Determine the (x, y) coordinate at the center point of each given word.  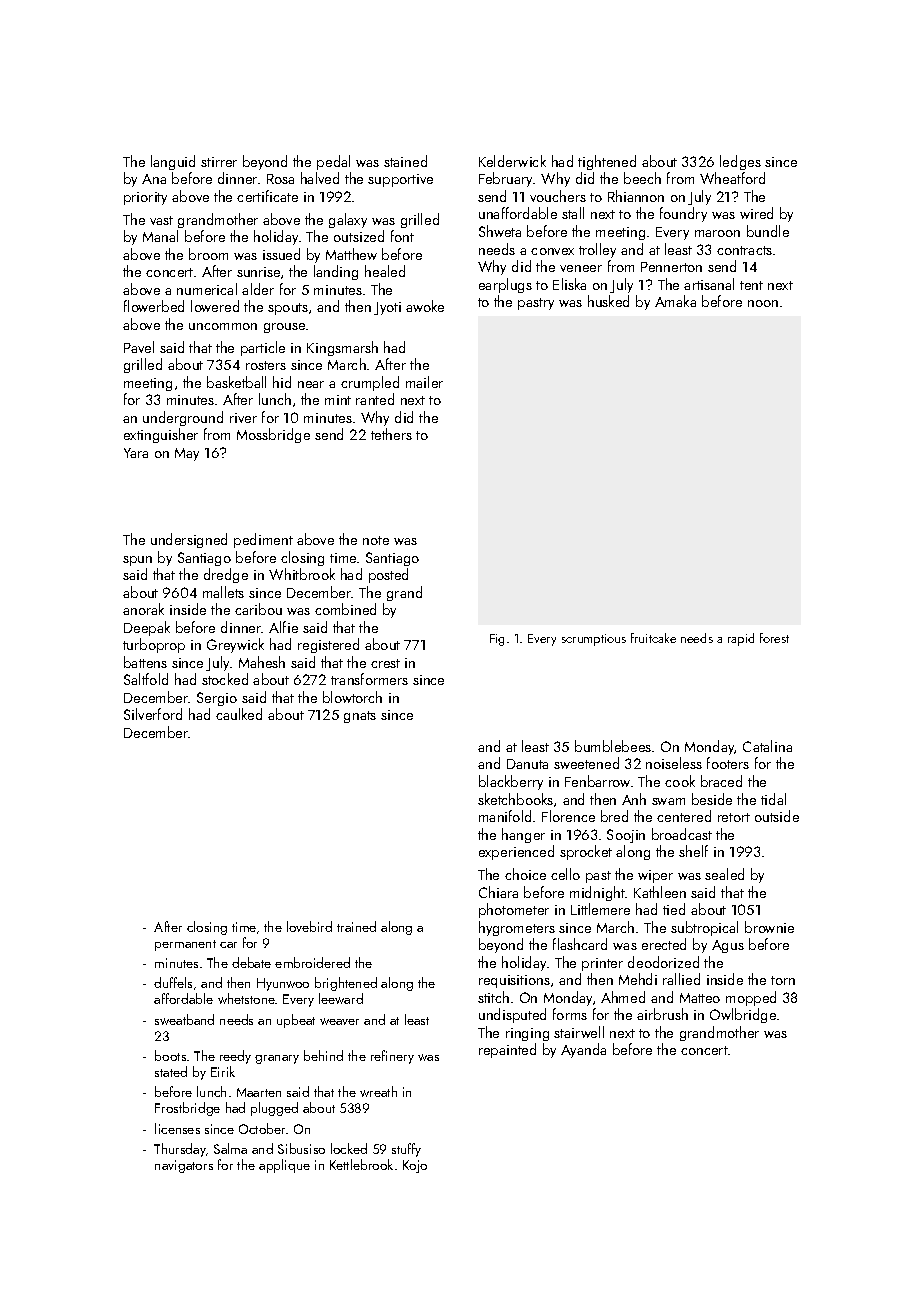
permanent (185, 945)
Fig (497, 640)
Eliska (569, 284)
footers (728, 763)
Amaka (675, 301)
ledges (740, 162)
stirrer (219, 162)
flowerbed (154, 306)
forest (774, 638)
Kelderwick (512, 161)
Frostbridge (187, 1109)
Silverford (153, 714)
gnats (360, 717)
